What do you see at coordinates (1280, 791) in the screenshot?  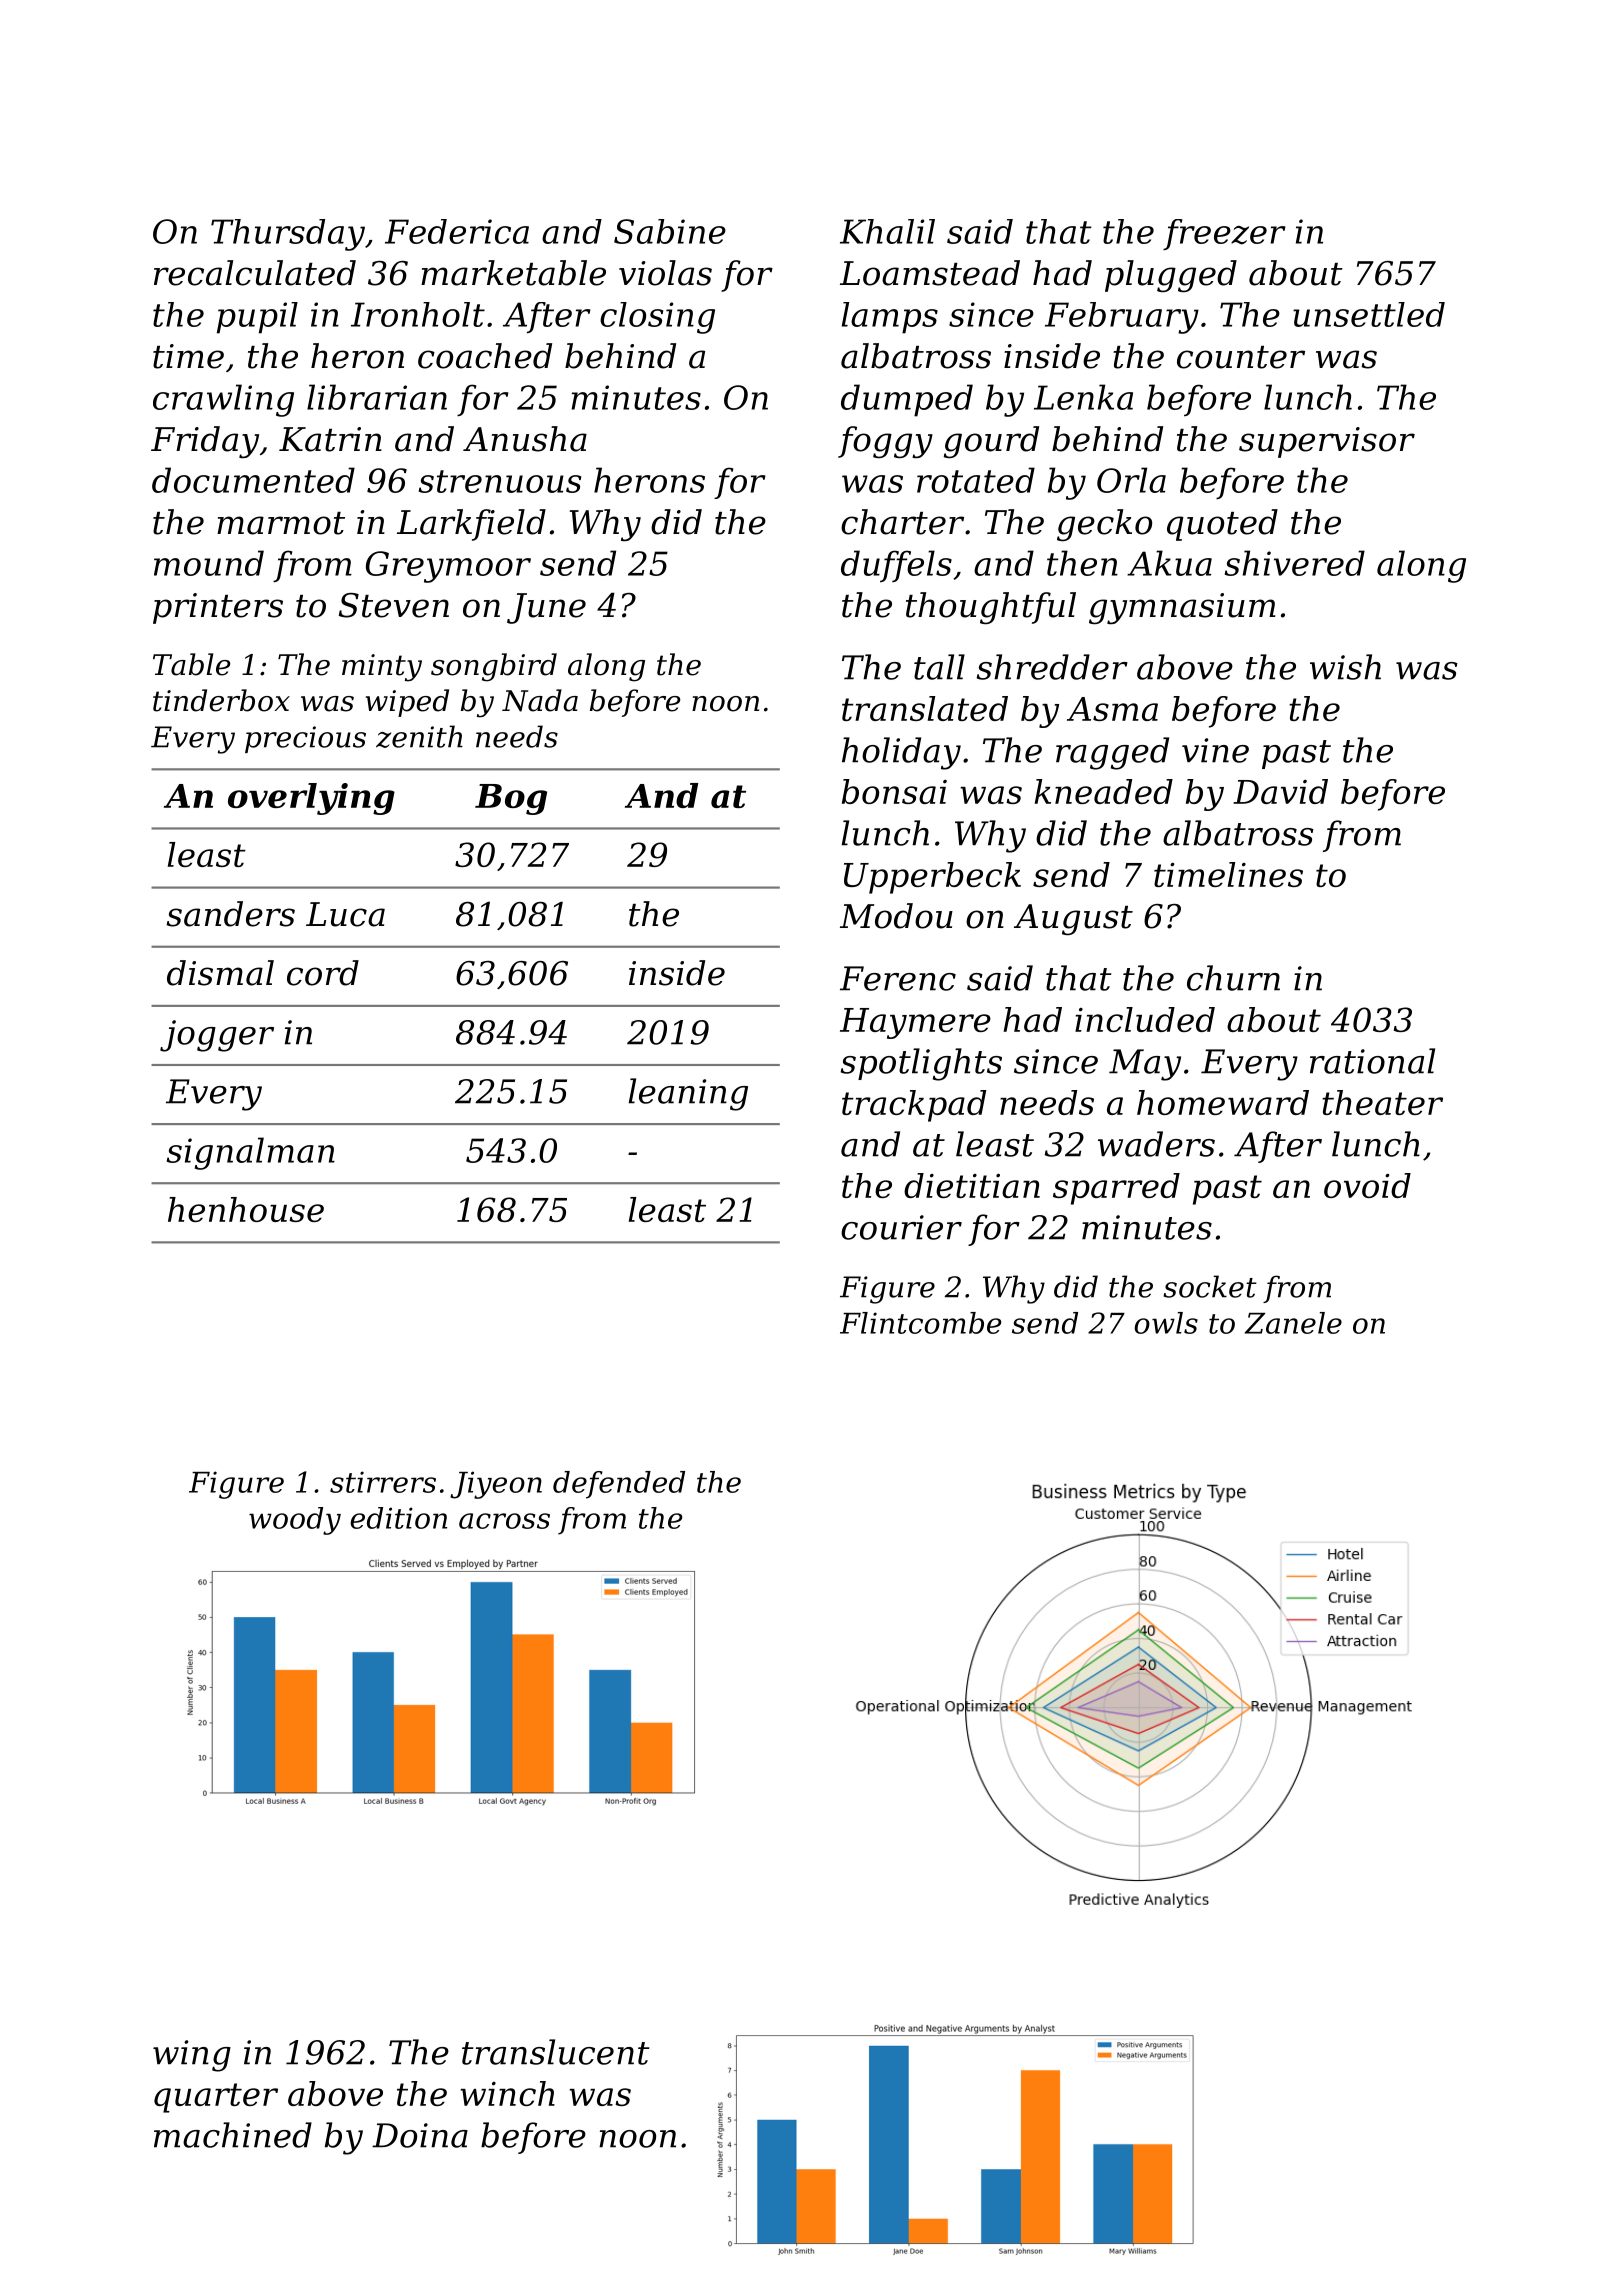 I see `David` at bounding box center [1280, 791].
